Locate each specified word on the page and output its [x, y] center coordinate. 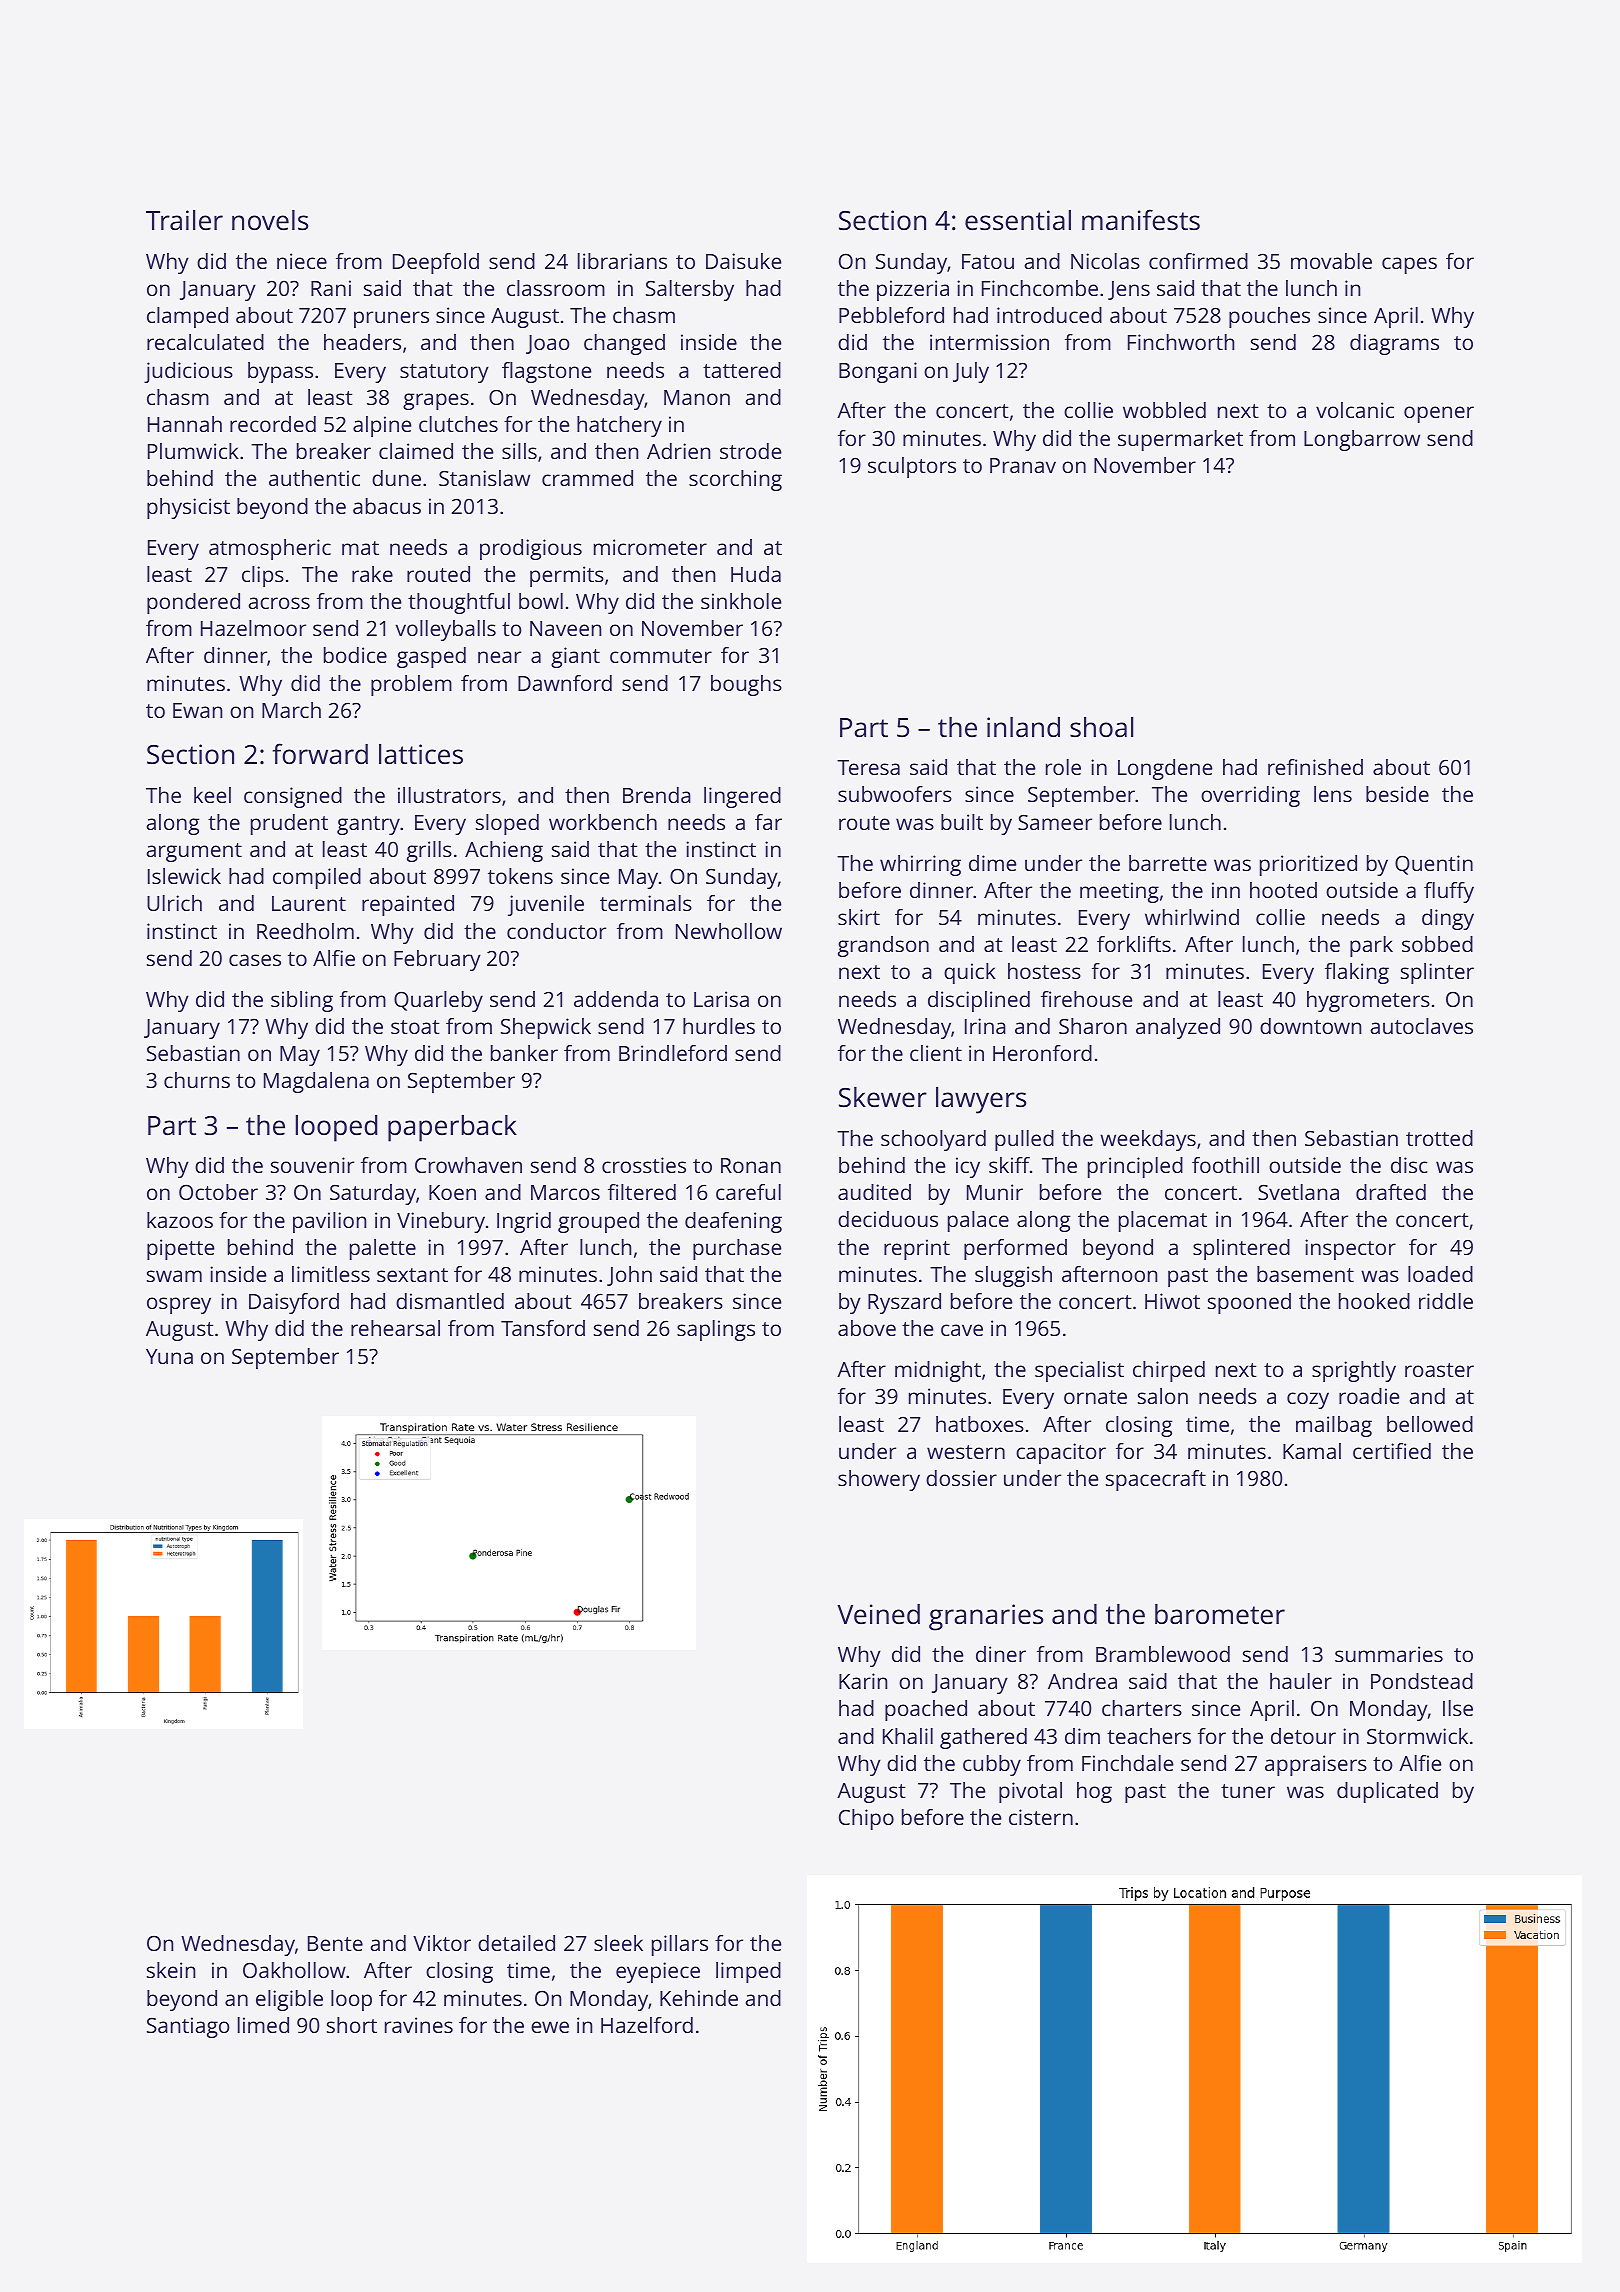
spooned [1249, 1303]
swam [174, 1276]
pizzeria [913, 290]
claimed [416, 451]
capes [1409, 265]
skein [171, 1970]
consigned [293, 797]
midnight [938, 1371]
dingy [1448, 919]
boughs [746, 685]
